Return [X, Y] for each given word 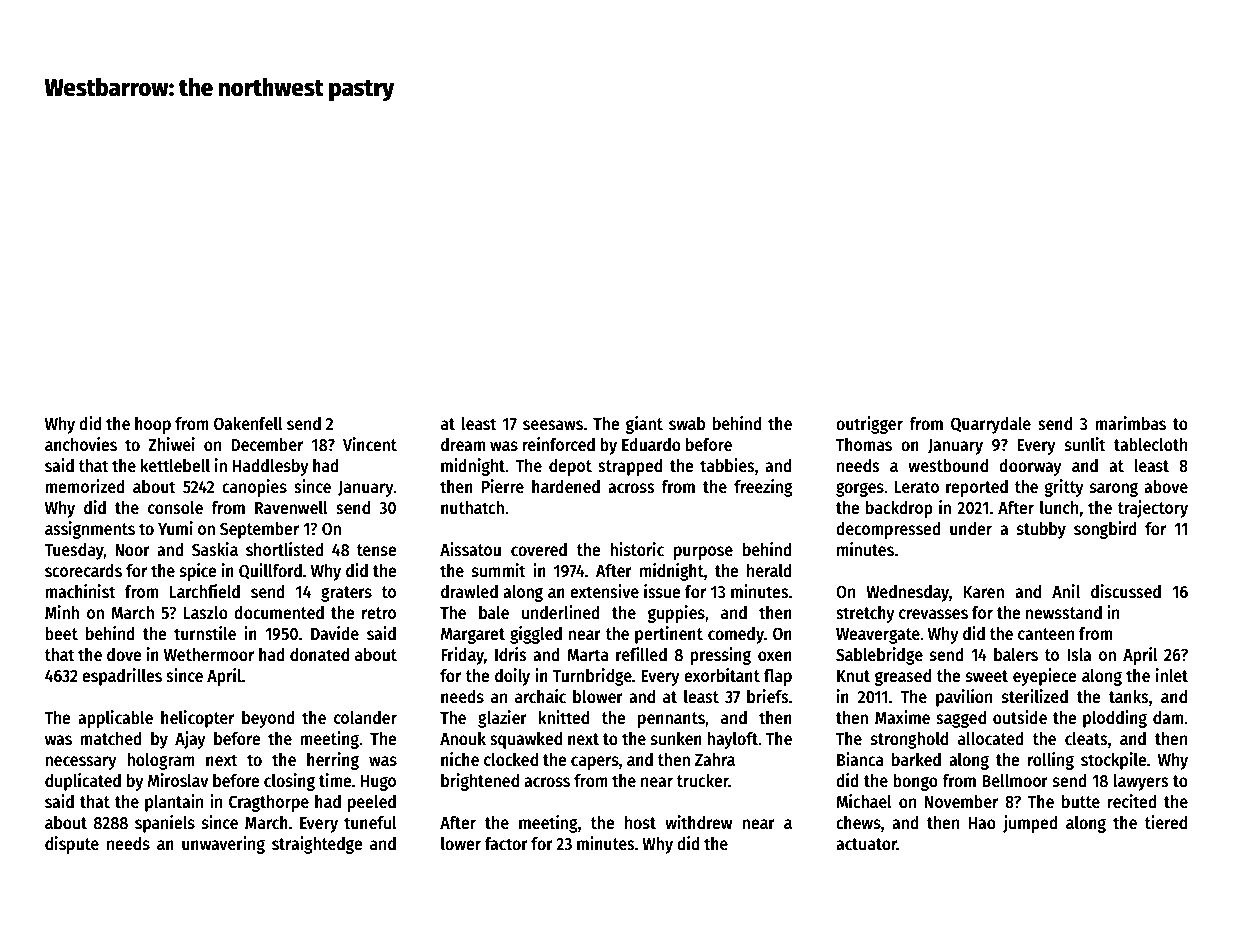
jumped [1030, 824]
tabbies [727, 465]
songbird [1105, 530]
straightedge [317, 845]
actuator [866, 844]
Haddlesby [271, 467]
